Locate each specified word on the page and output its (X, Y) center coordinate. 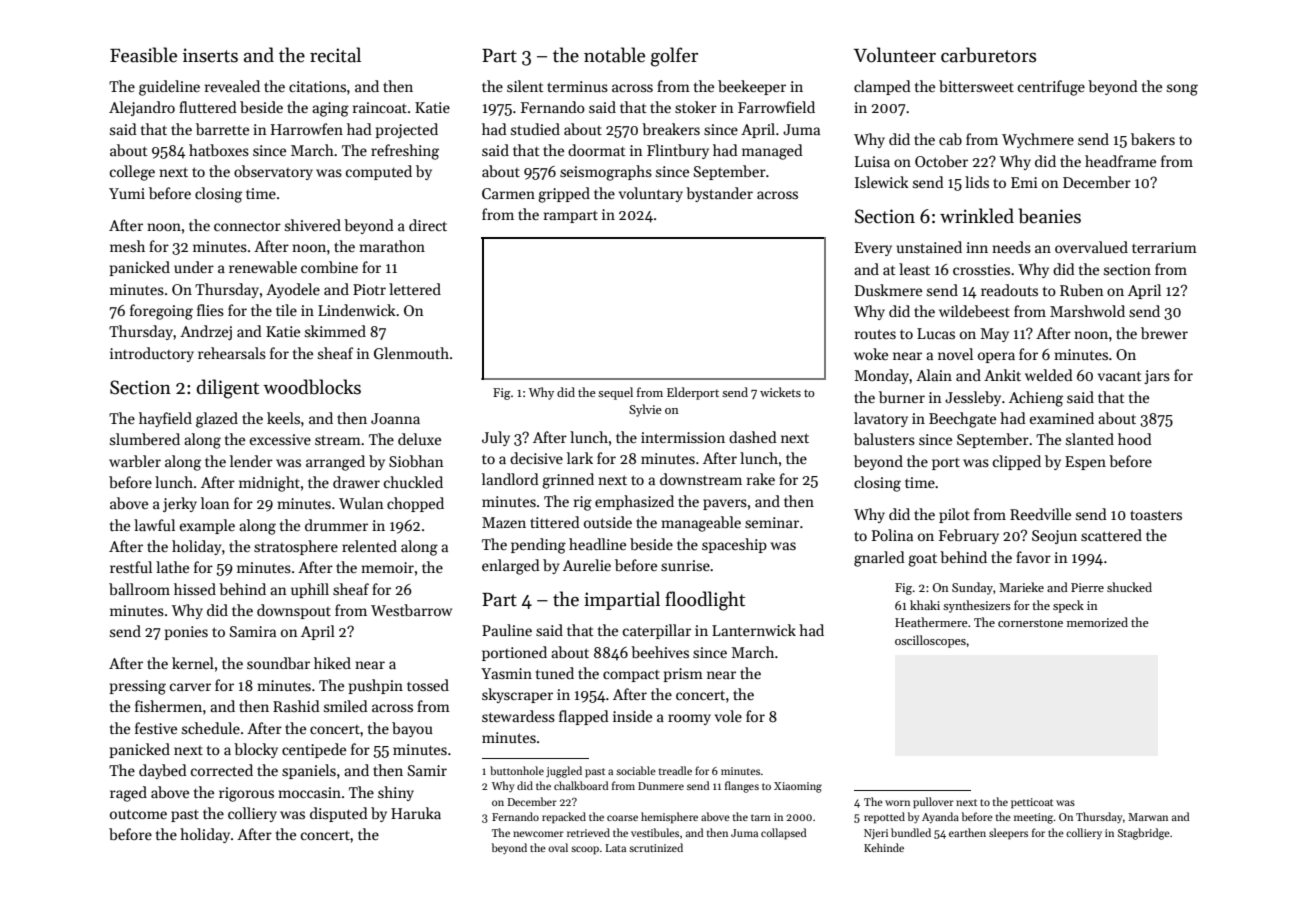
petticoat (1032, 803)
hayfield (165, 419)
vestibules (655, 832)
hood (1135, 439)
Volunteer (895, 55)
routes (875, 334)
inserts (210, 55)
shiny (396, 793)
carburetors (988, 55)
